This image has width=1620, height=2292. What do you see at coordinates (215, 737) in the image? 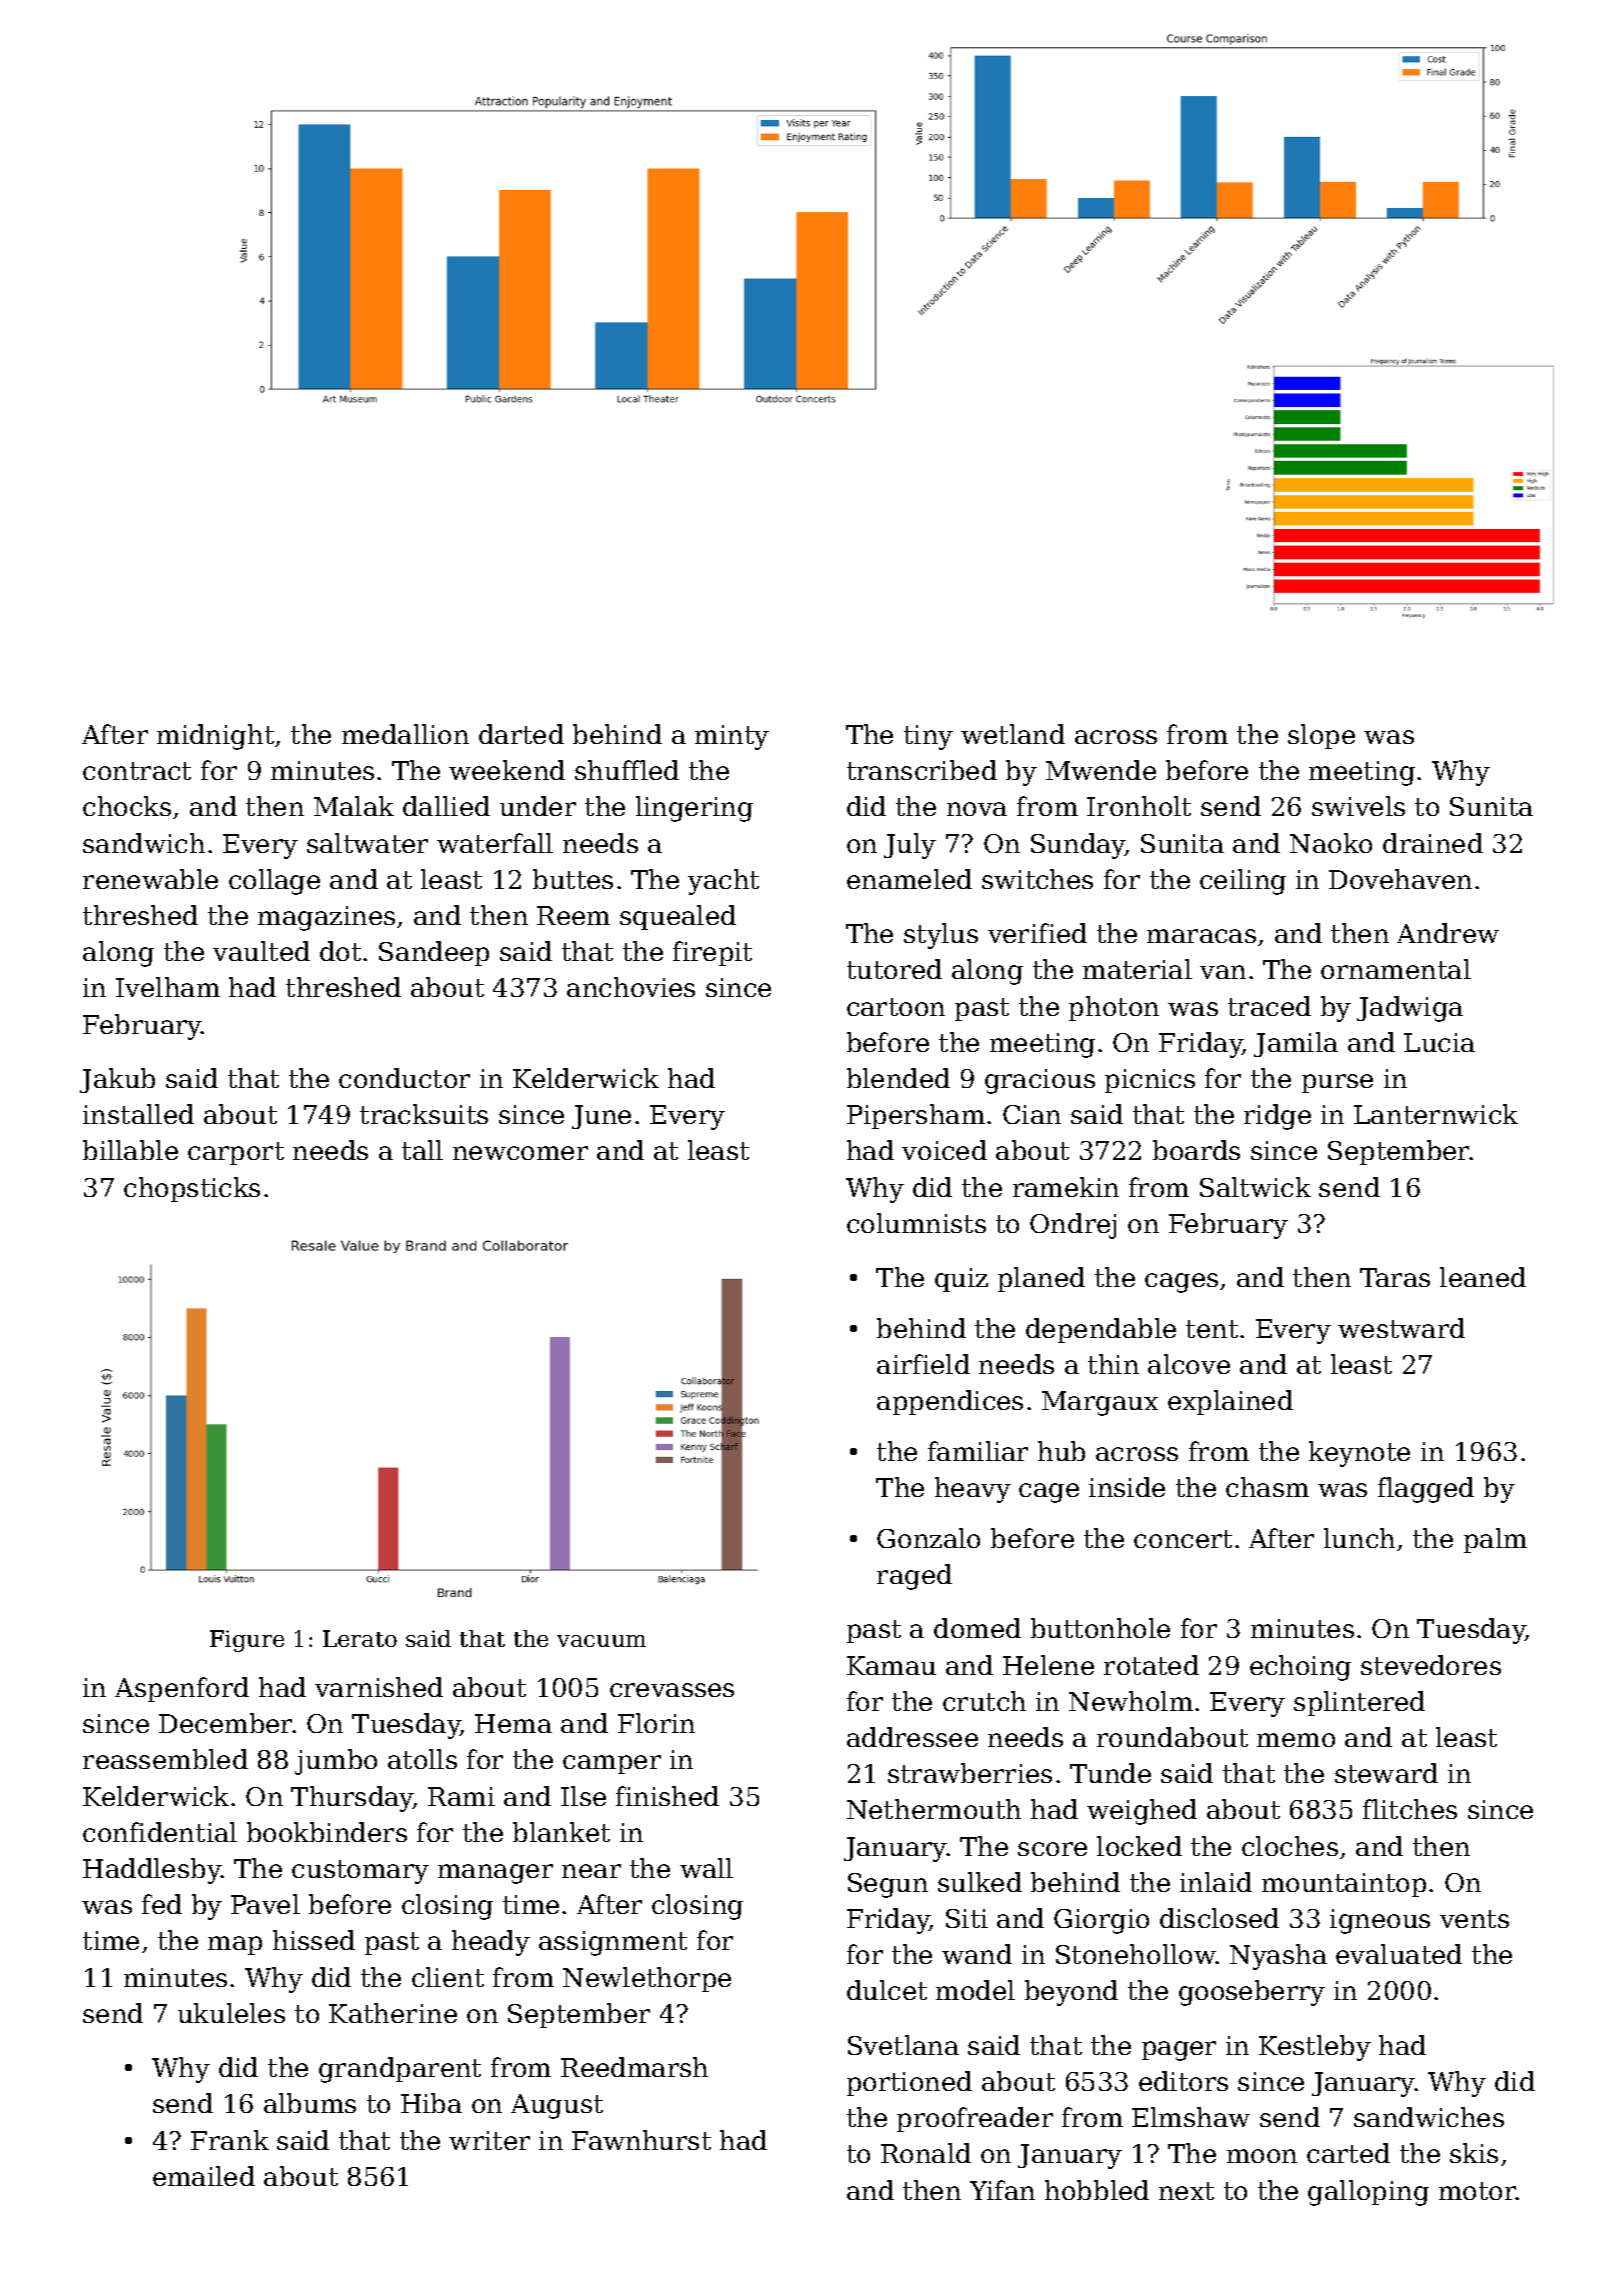
I see `midnight` at bounding box center [215, 737].
